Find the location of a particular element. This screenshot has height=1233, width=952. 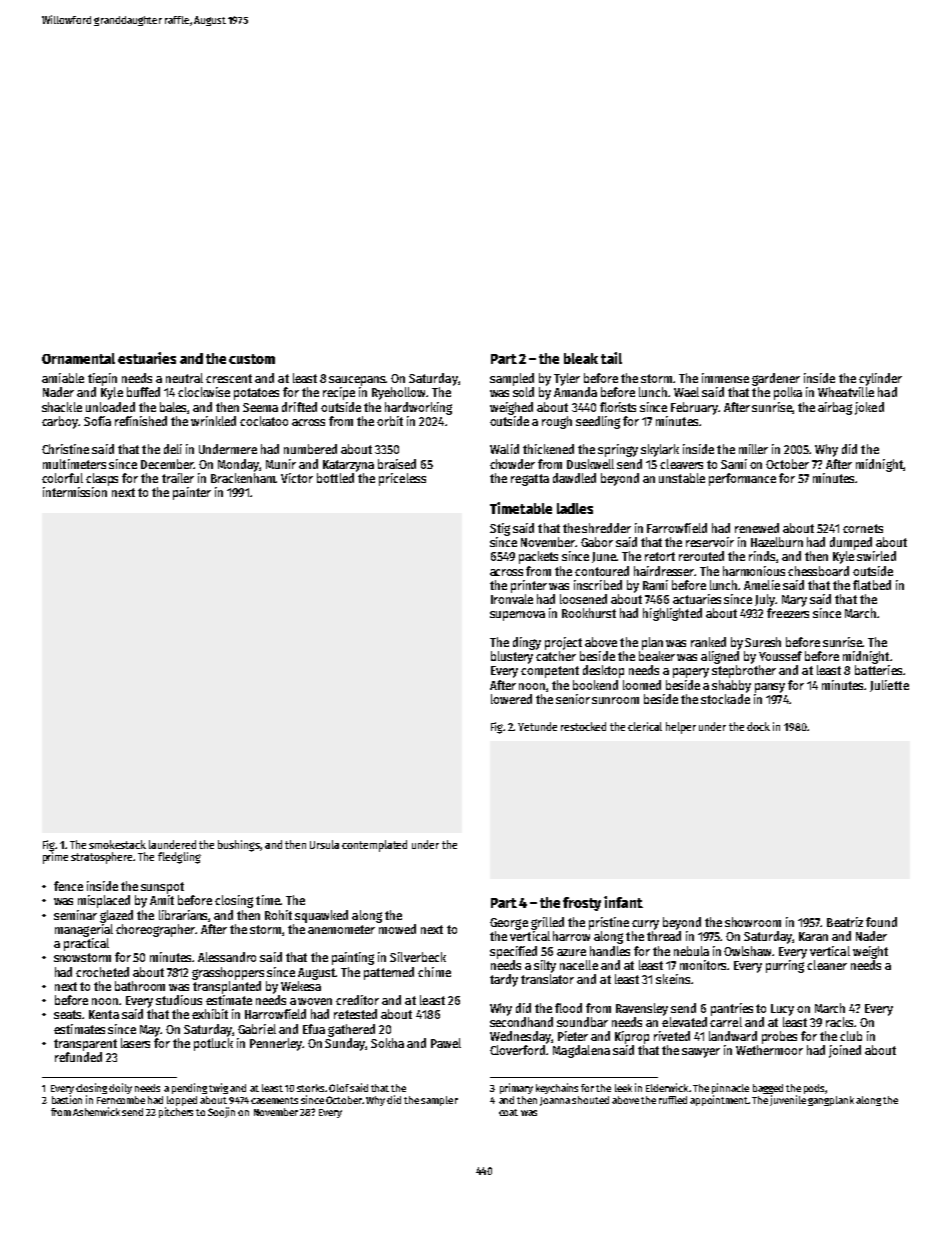

Ursula is located at coordinates (324, 844).
